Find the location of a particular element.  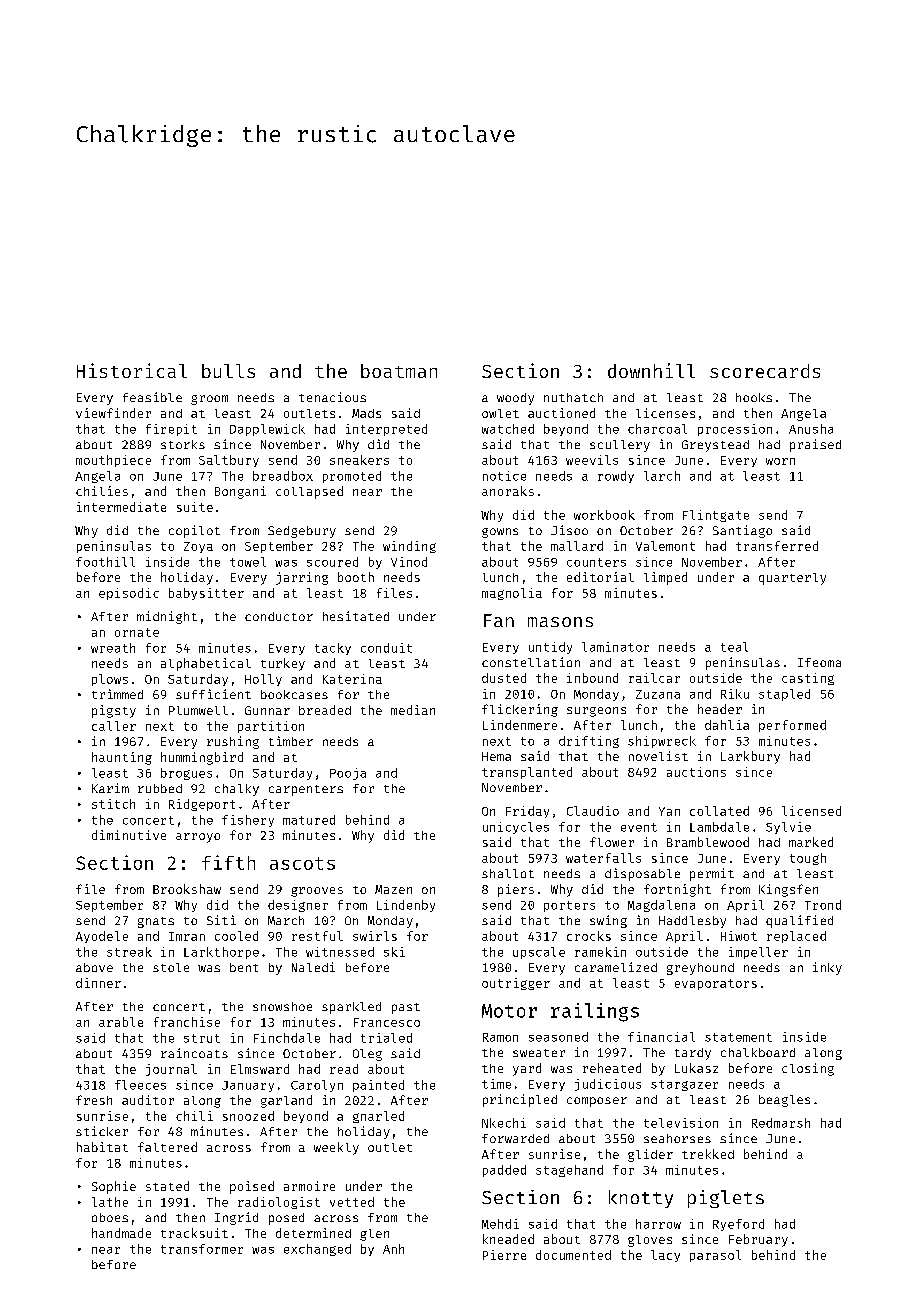

parasol is located at coordinates (715, 1256).
